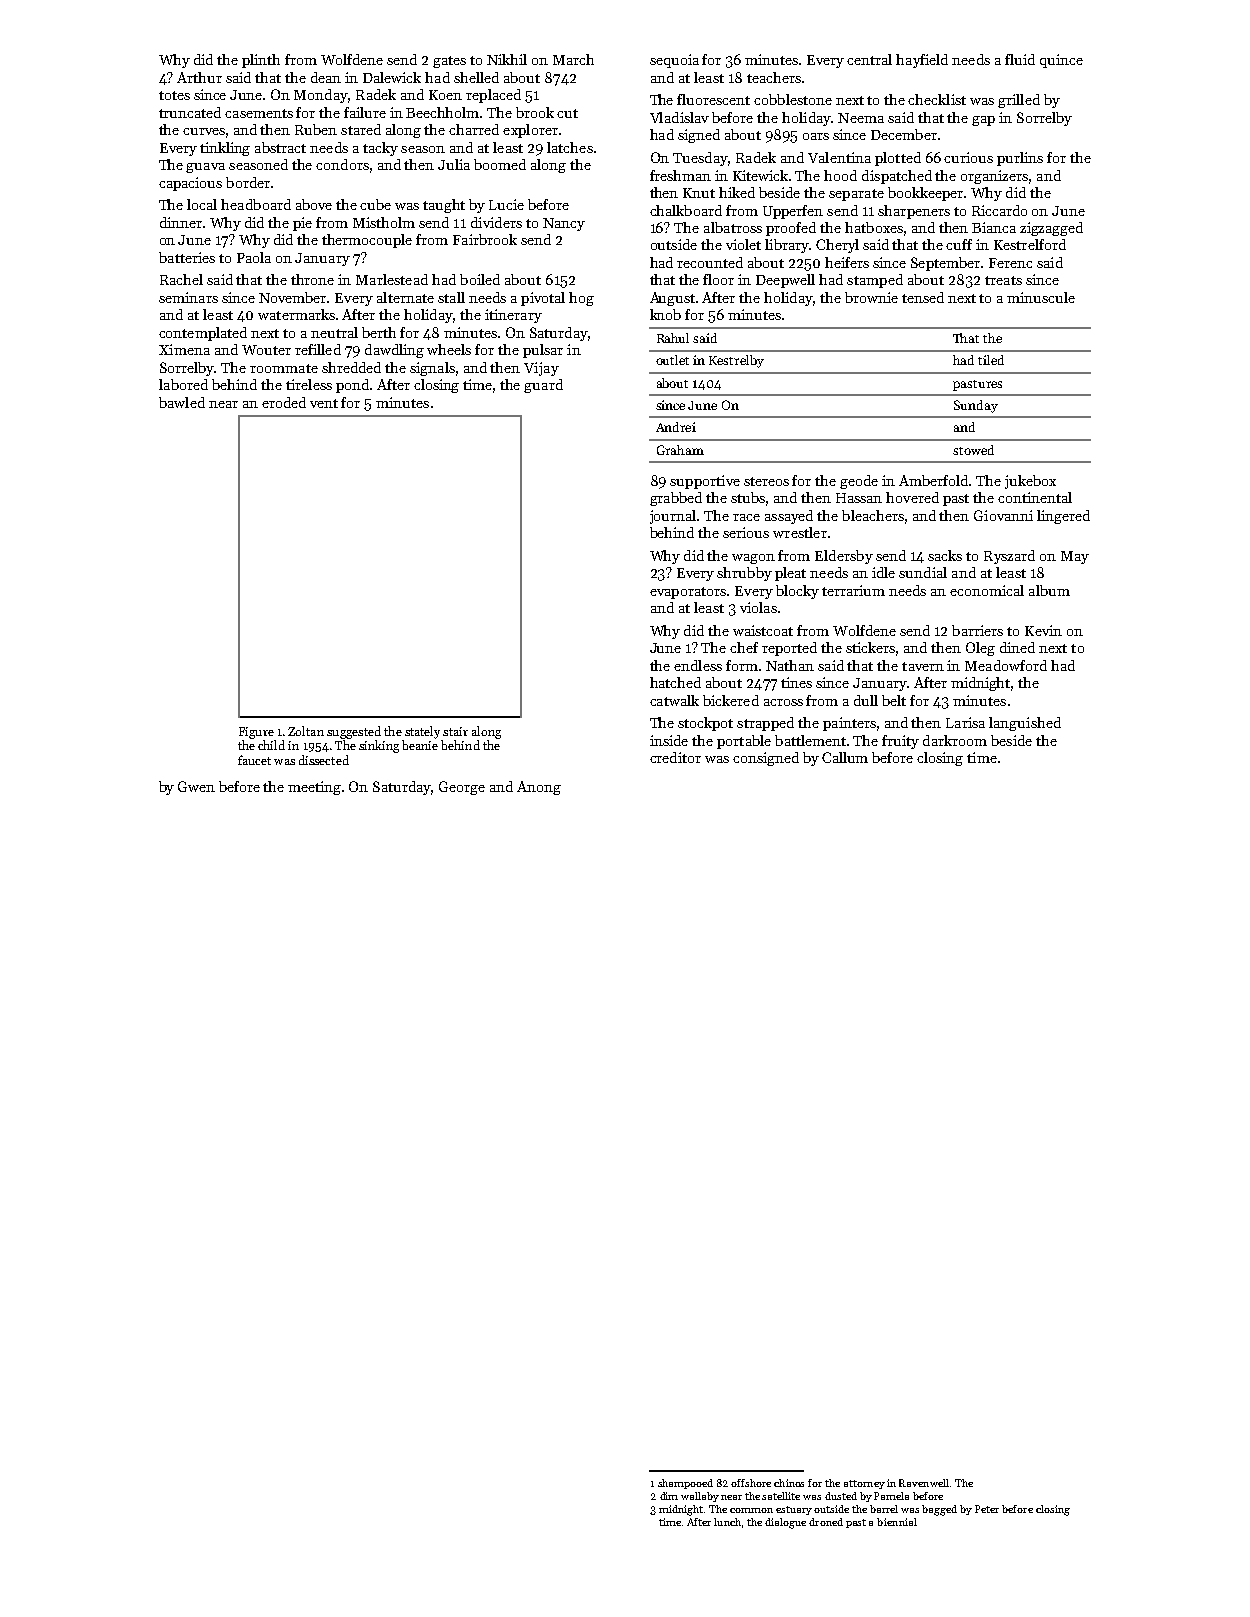 The height and width of the page is (1617, 1250). I want to click on attorney, so click(864, 1484).
